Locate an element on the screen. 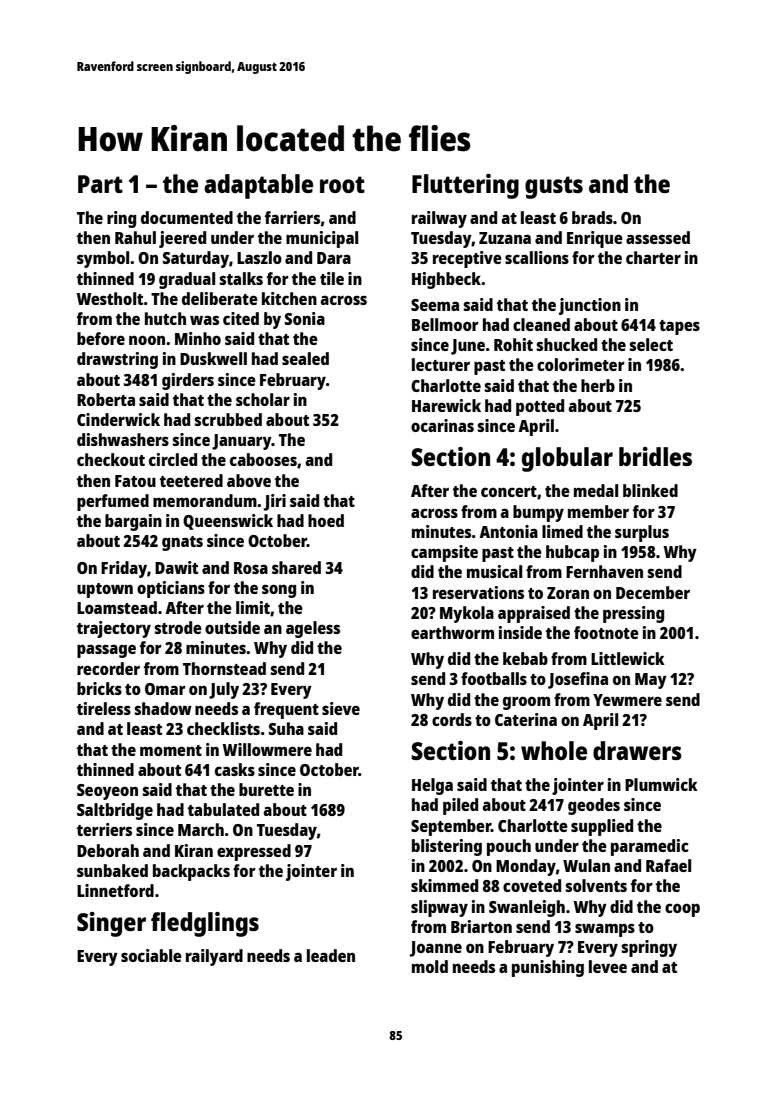 The height and width of the screenshot is (1105, 779). gradual is located at coordinates (187, 280).
